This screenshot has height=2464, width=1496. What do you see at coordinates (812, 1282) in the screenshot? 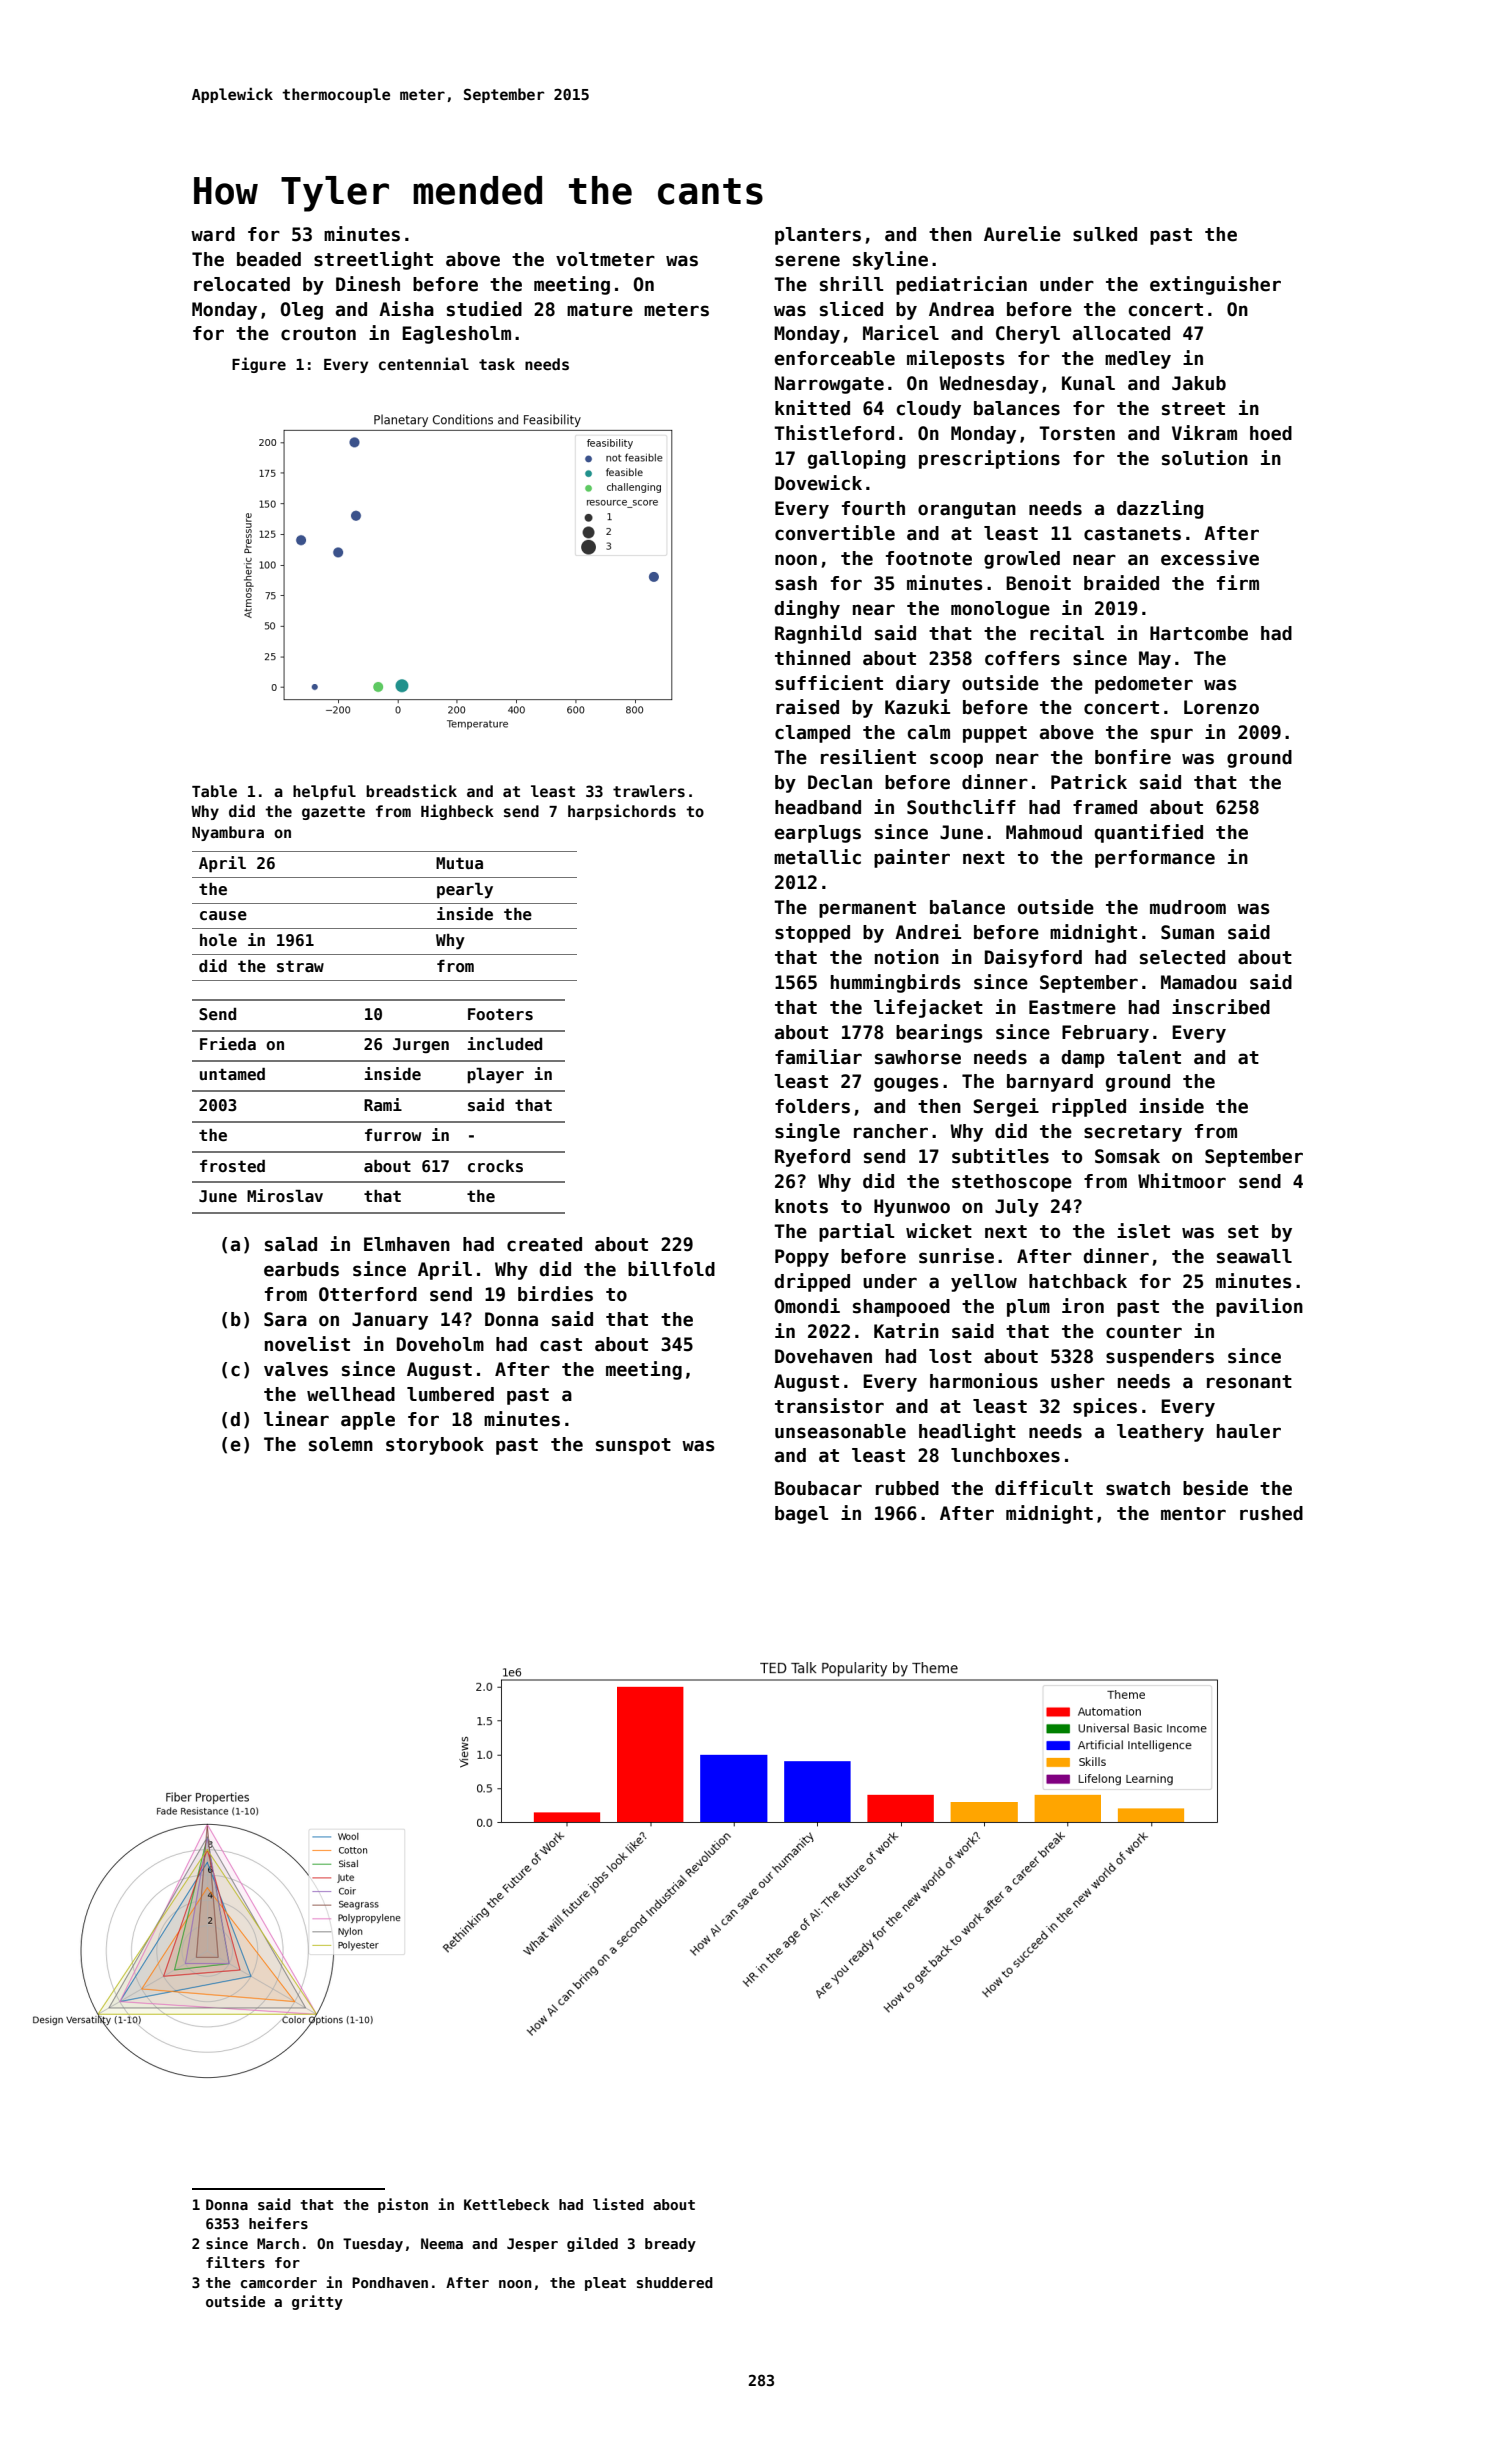
I see `dripped` at bounding box center [812, 1282].
